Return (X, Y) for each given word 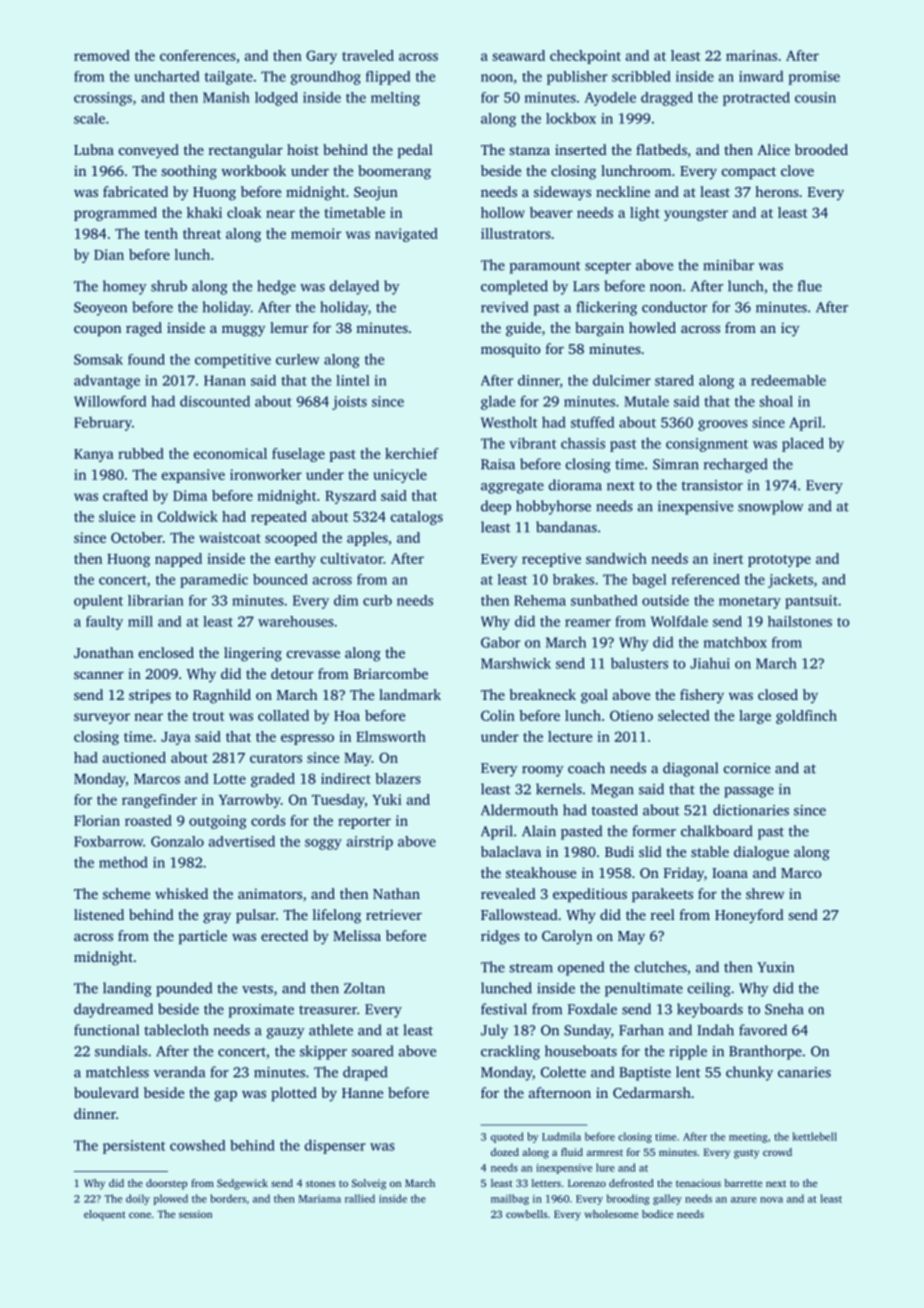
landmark (410, 694)
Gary (321, 57)
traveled (368, 55)
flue (810, 286)
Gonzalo (177, 841)
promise (814, 78)
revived (504, 307)
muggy (243, 331)
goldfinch (806, 717)
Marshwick (516, 663)
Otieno (631, 715)
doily (138, 1199)
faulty (104, 623)
